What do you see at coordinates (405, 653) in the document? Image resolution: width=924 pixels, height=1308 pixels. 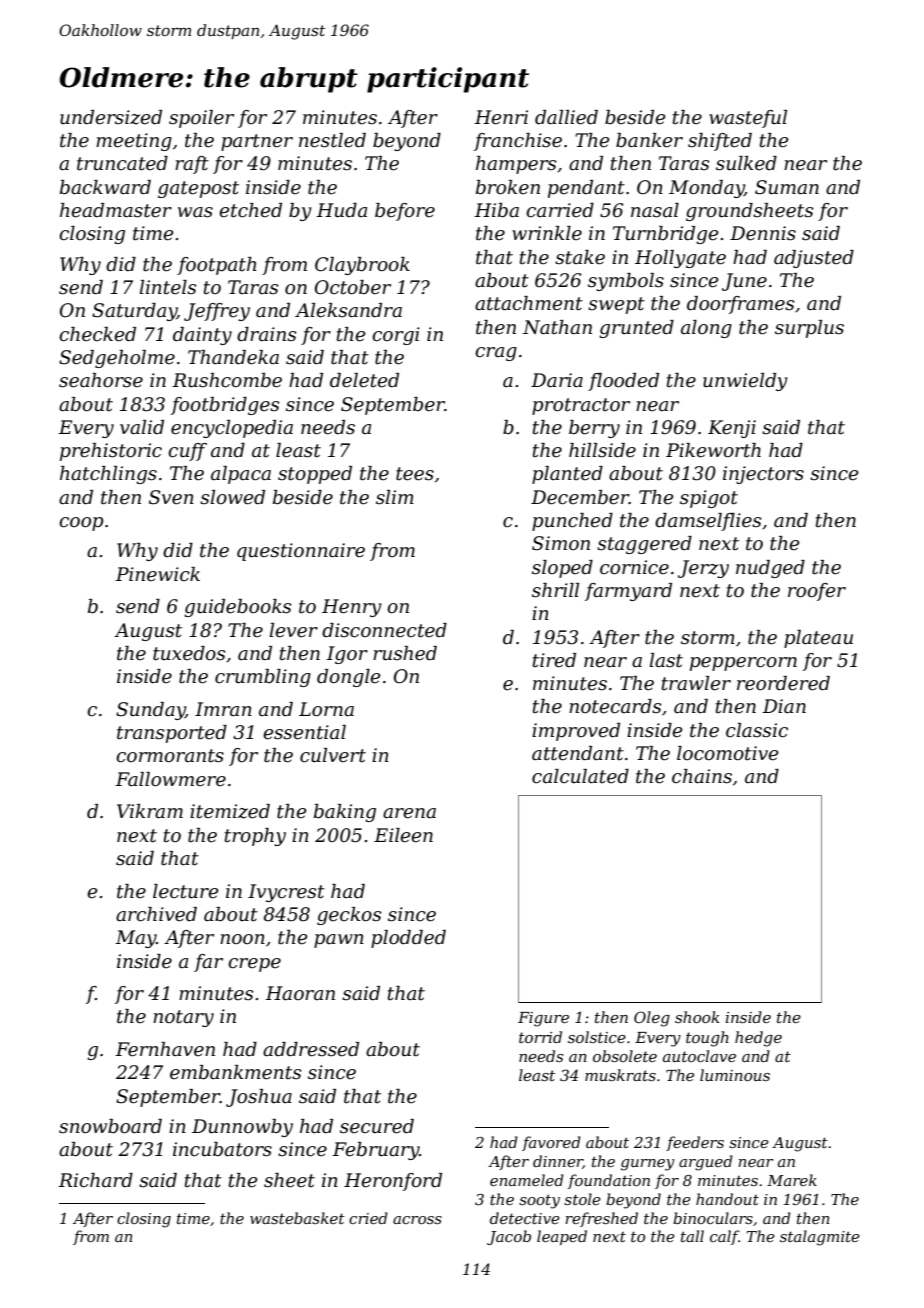 I see `rushed` at bounding box center [405, 653].
